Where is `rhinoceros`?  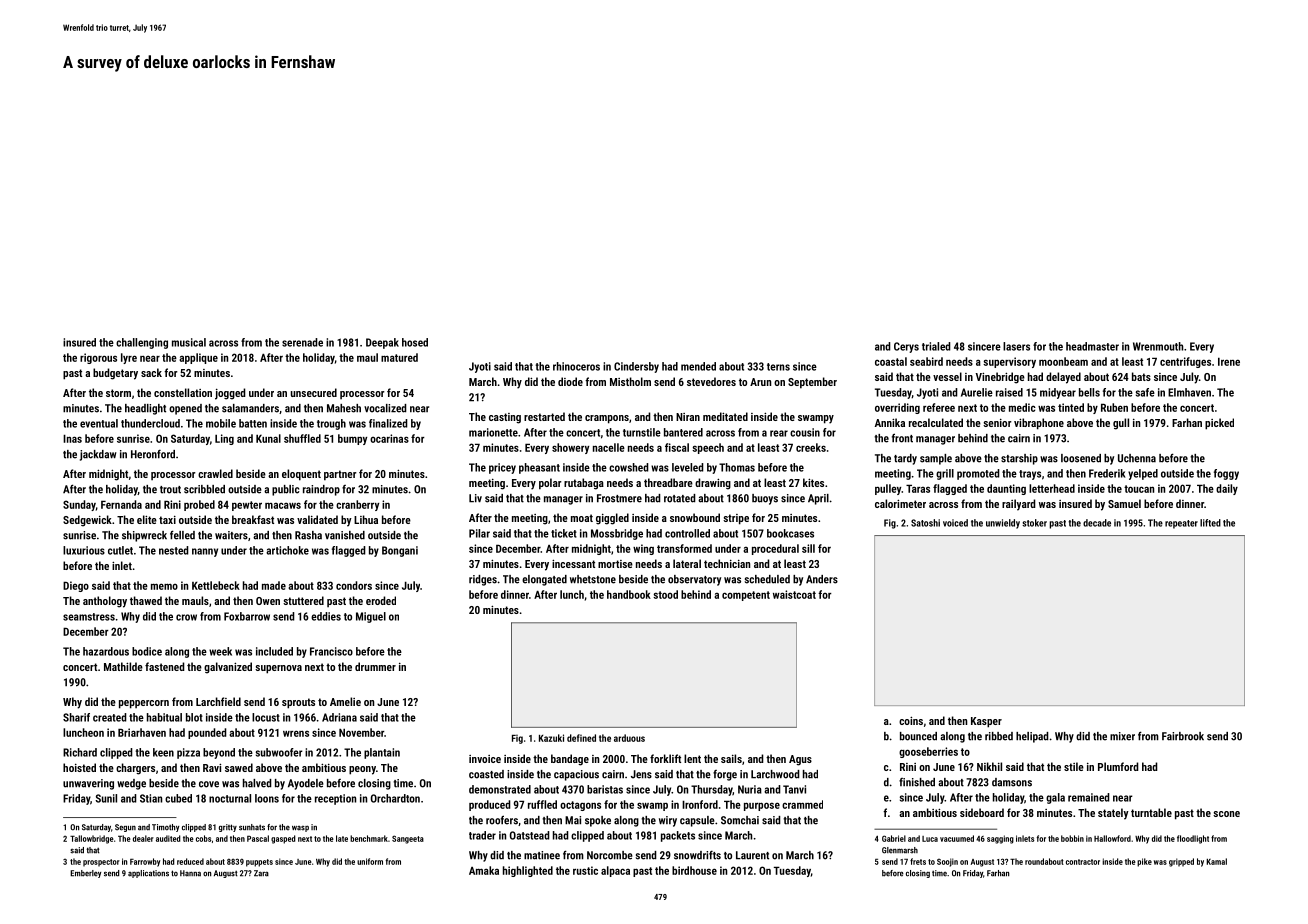
rhinoceros is located at coordinates (576, 366).
